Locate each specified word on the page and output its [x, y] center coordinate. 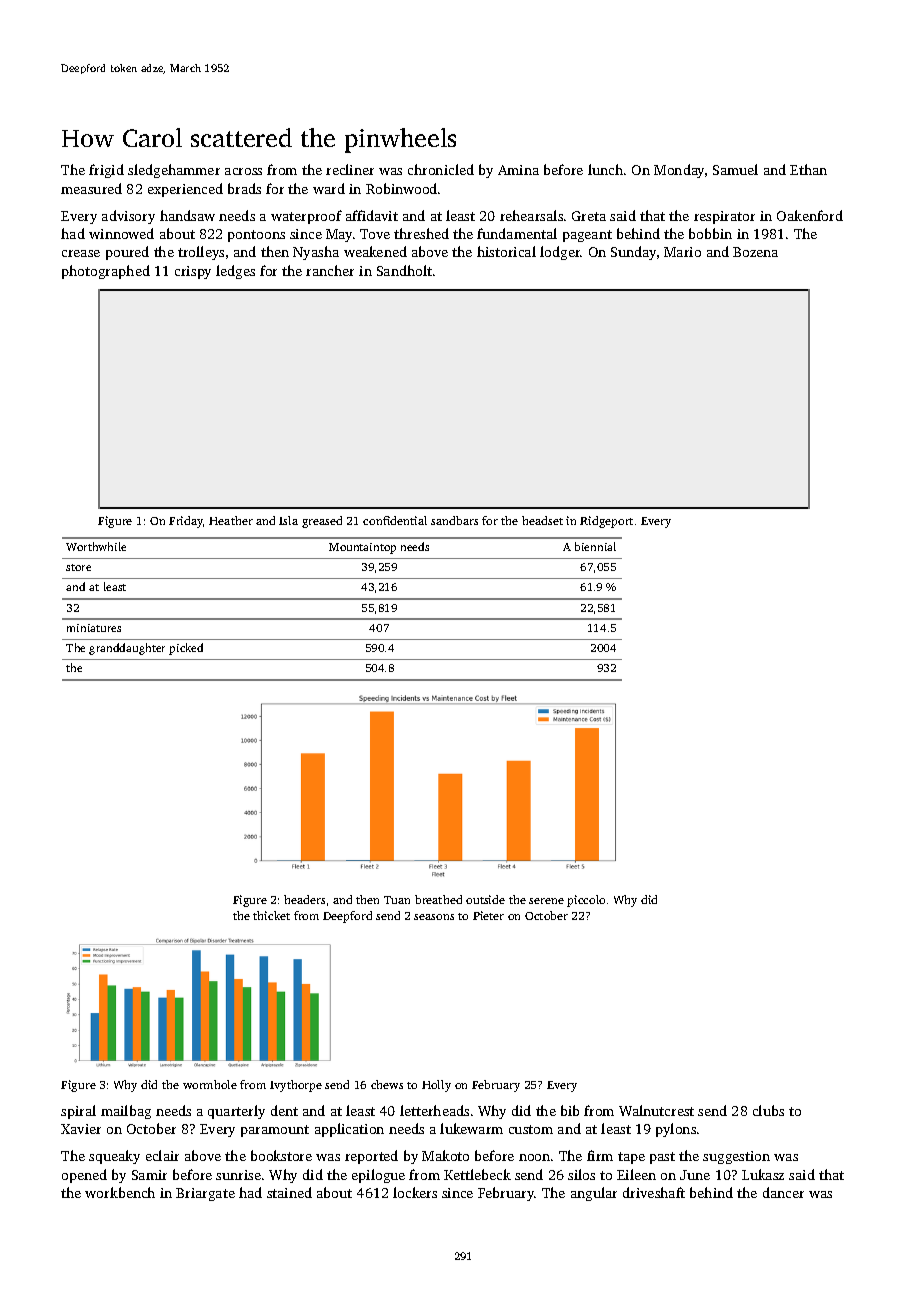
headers [304, 899]
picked [186, 649]
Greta [589, 216]
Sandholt [404, 270]
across [243, 171]
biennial [595, 546]
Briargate [205, 1194]
